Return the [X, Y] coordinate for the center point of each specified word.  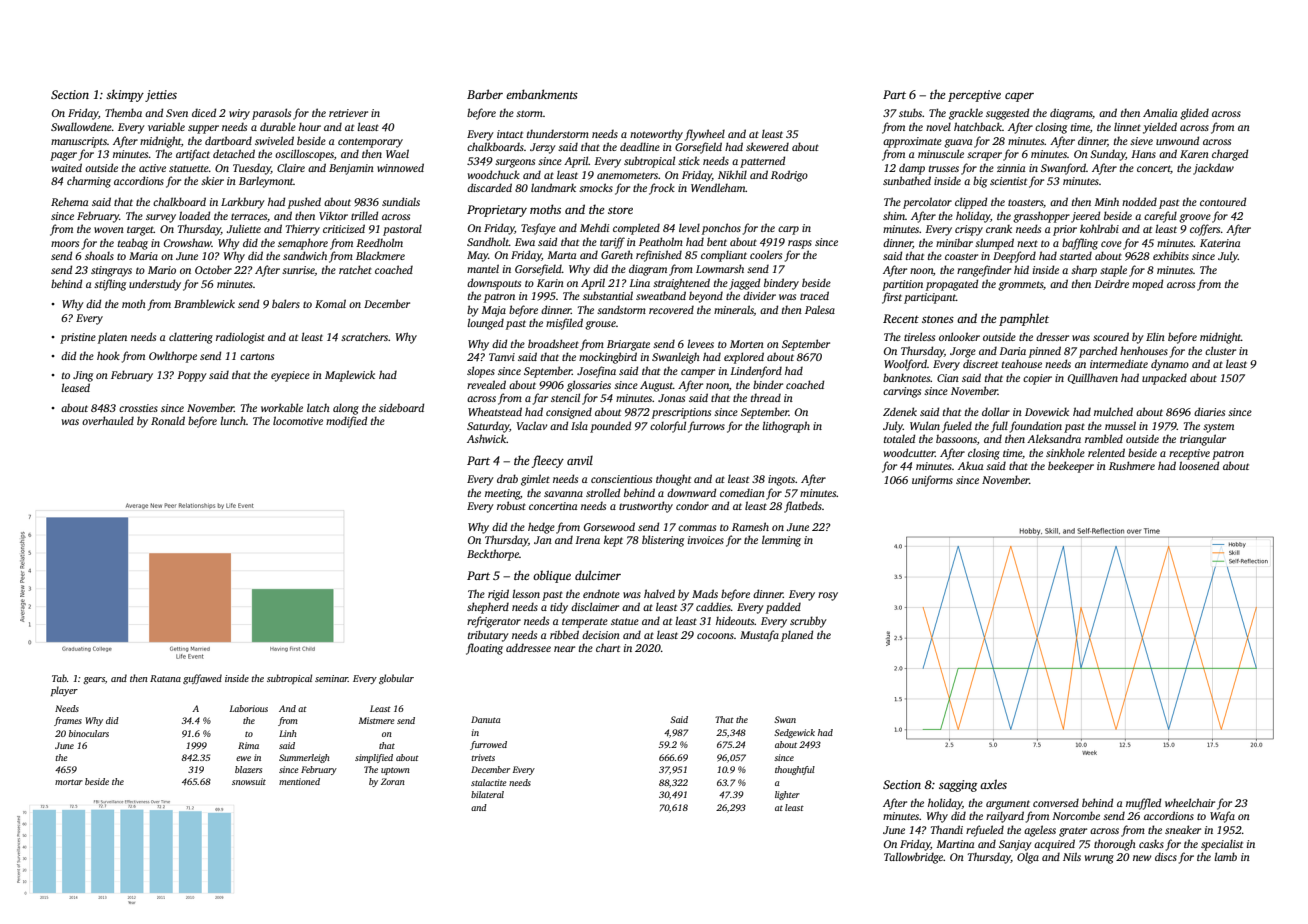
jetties [161, 96]
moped [1147, 285]
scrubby [808, 622]
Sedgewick [794, 733]
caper [1019, 97]
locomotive [298, 420]
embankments [542, 94]
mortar [69, 782]
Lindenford [756, 372]
